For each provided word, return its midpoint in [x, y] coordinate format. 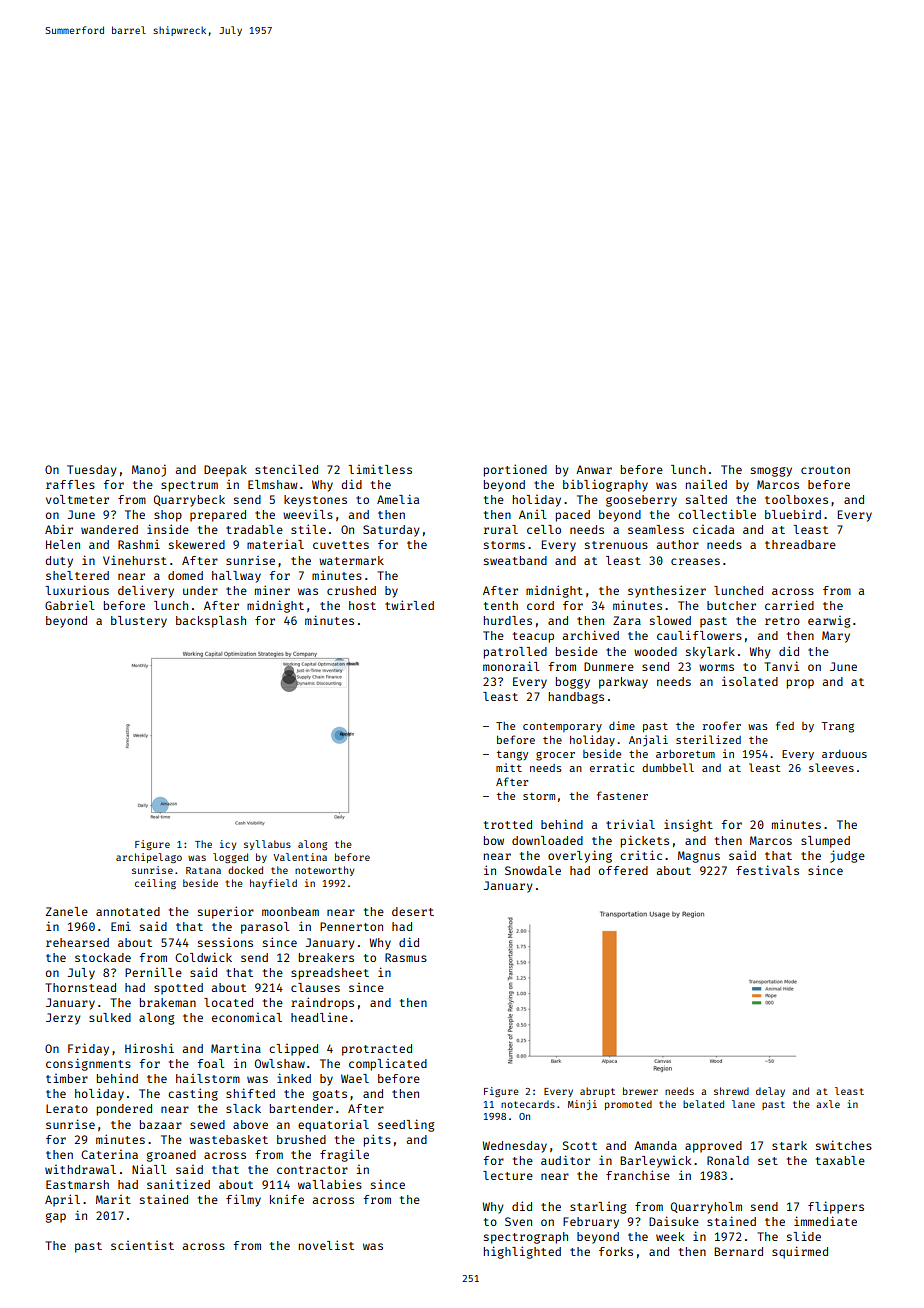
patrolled [515, 653]
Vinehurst [135, 560]
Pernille [153, 972]
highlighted [522, 1252]
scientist [142, 1245]
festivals [767, 870]
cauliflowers [699, 635]
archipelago [149, 858]
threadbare [800, 544]
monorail [511, 666]
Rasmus [406, 957]
